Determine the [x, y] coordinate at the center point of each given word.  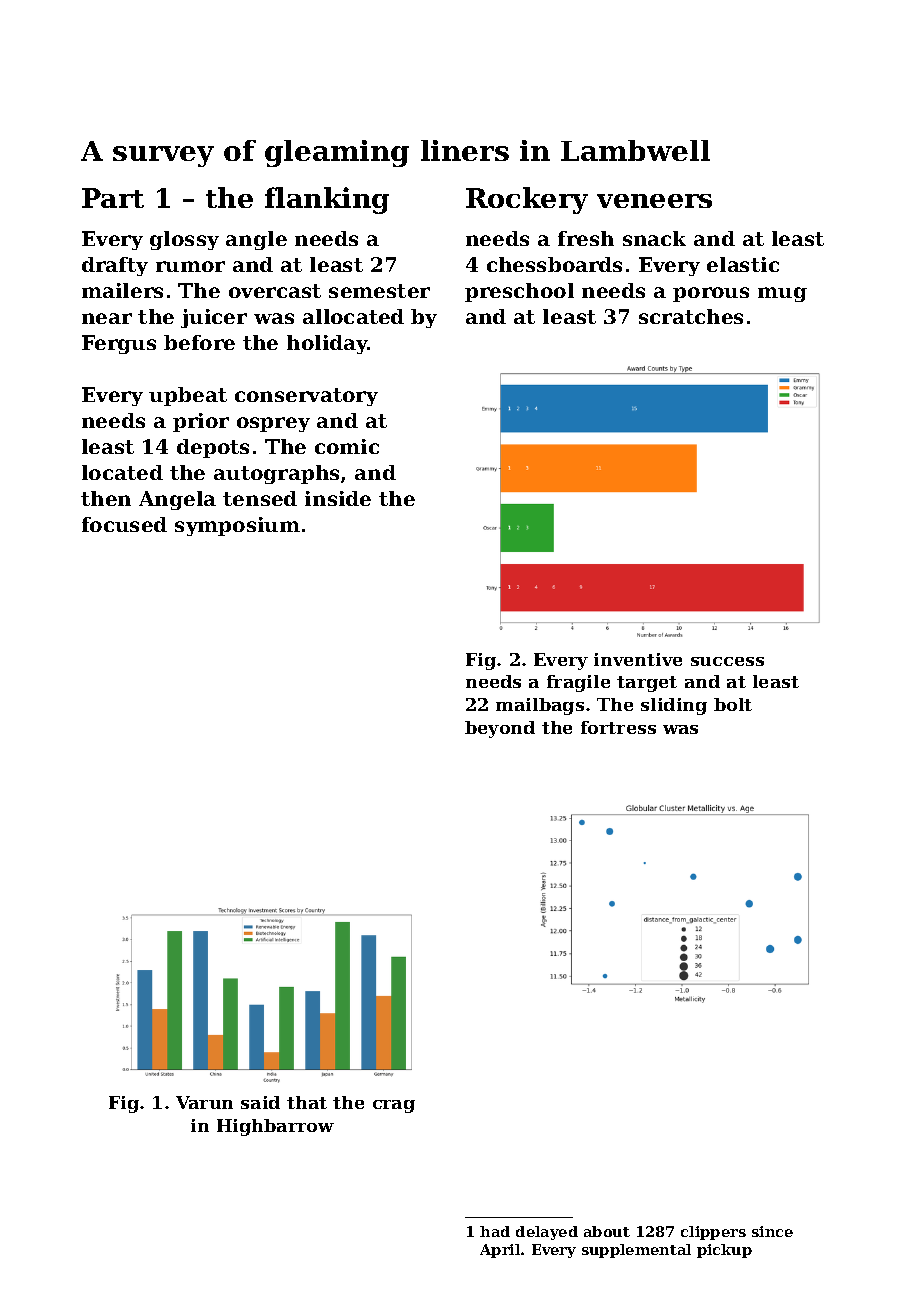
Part [113, 198]
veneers [654, 201]
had [495, 1231]
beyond [500, 729]
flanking [327, 200]
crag [394, 1106]
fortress [618, 727]
